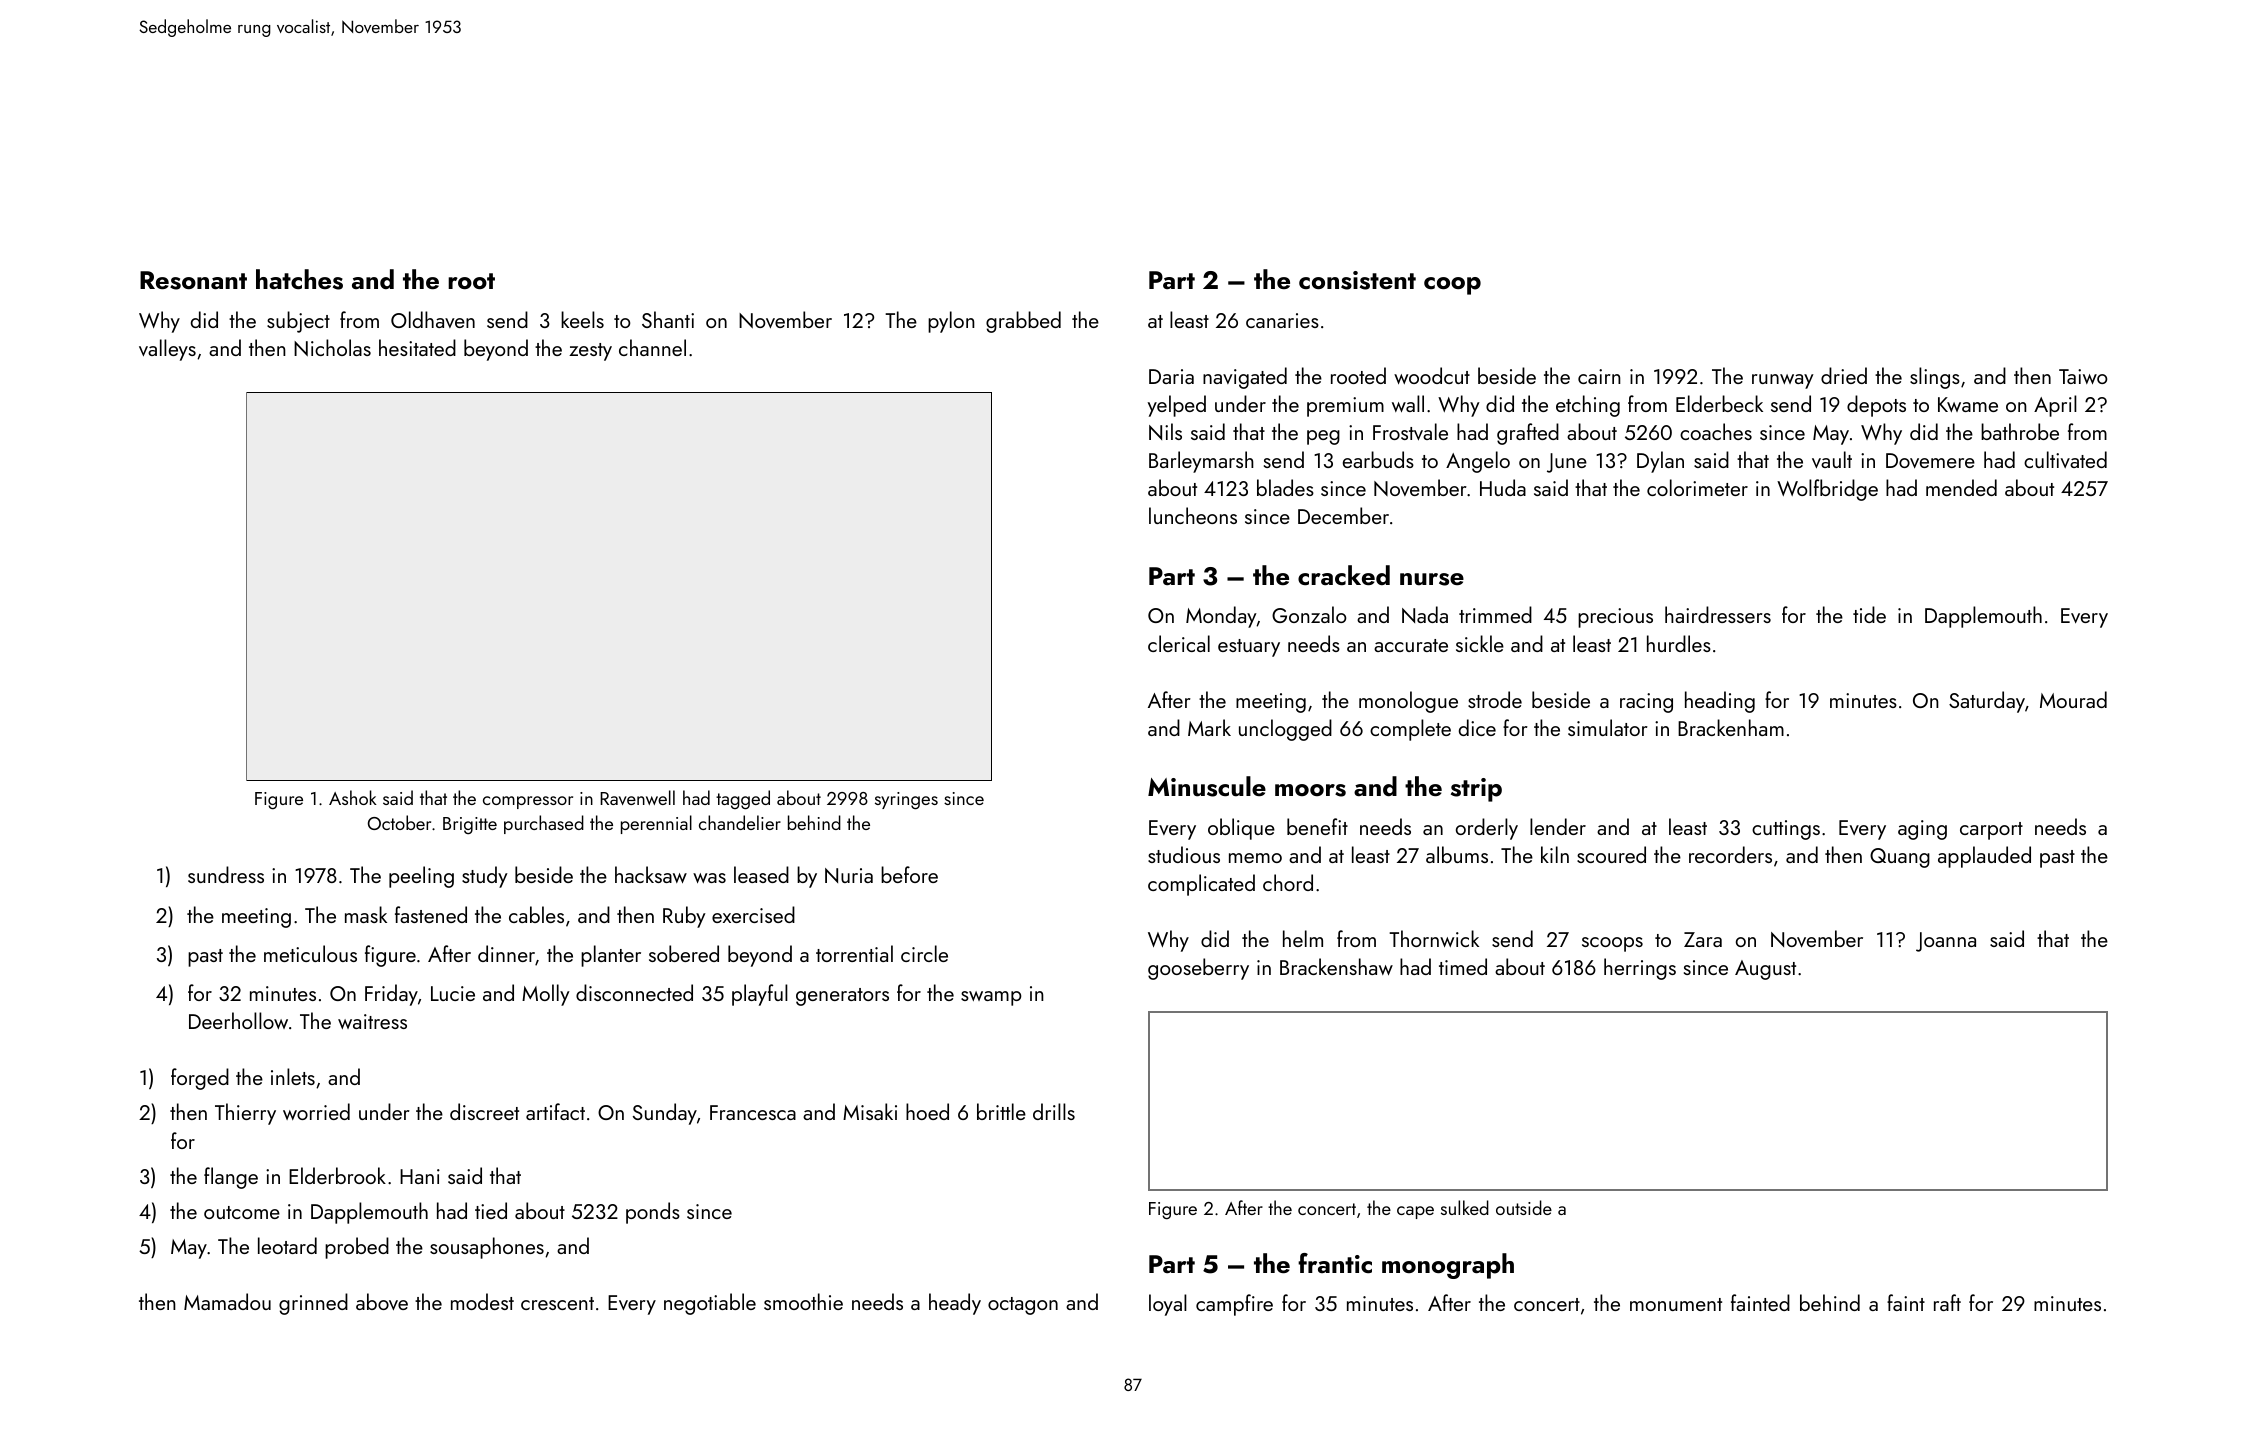 This page has height=1454, width=2247. Describe the element at coordinates (1201, 462) in the page. I see `Barleymarsh` at that location.
